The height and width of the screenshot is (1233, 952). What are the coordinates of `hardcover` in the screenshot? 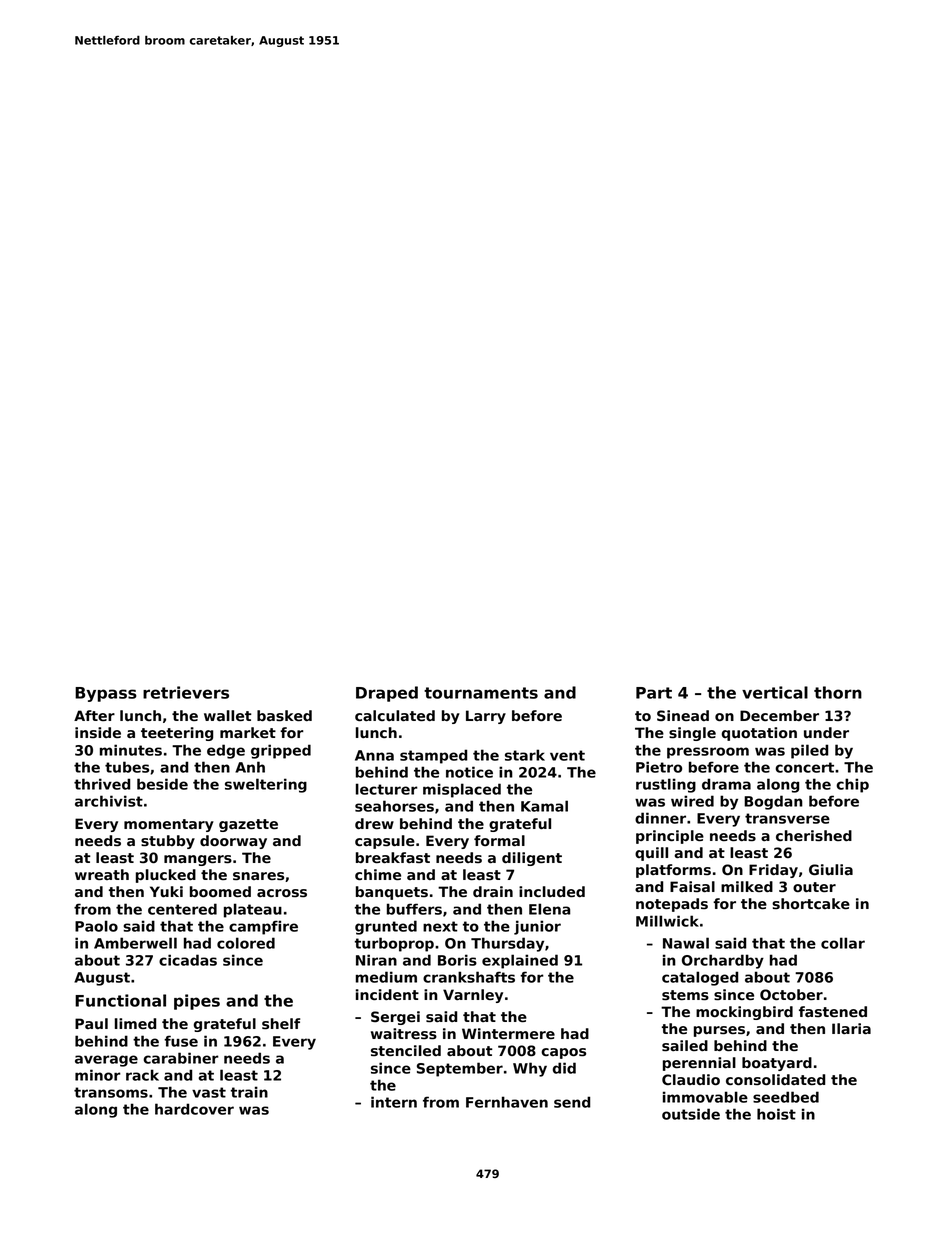 It's located at (194, 1109).
